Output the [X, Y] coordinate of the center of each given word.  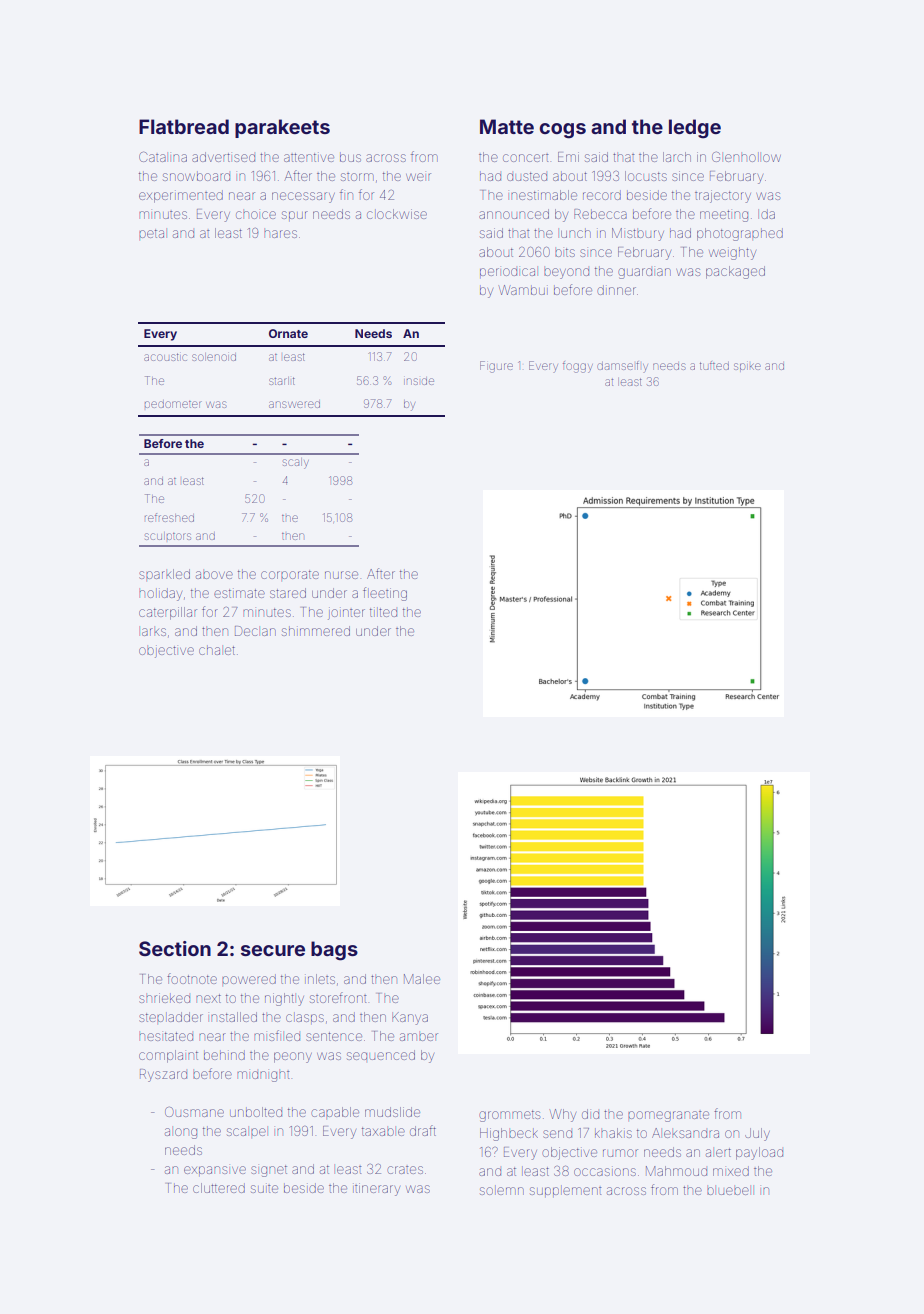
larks [154, 632]
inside [419, 381]
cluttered [219, 1188]
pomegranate [668, 1116]
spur [295, 216]
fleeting [385, 594]
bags [334, 951]
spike [747, 367]
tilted [383, 612]
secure [273, 950]
